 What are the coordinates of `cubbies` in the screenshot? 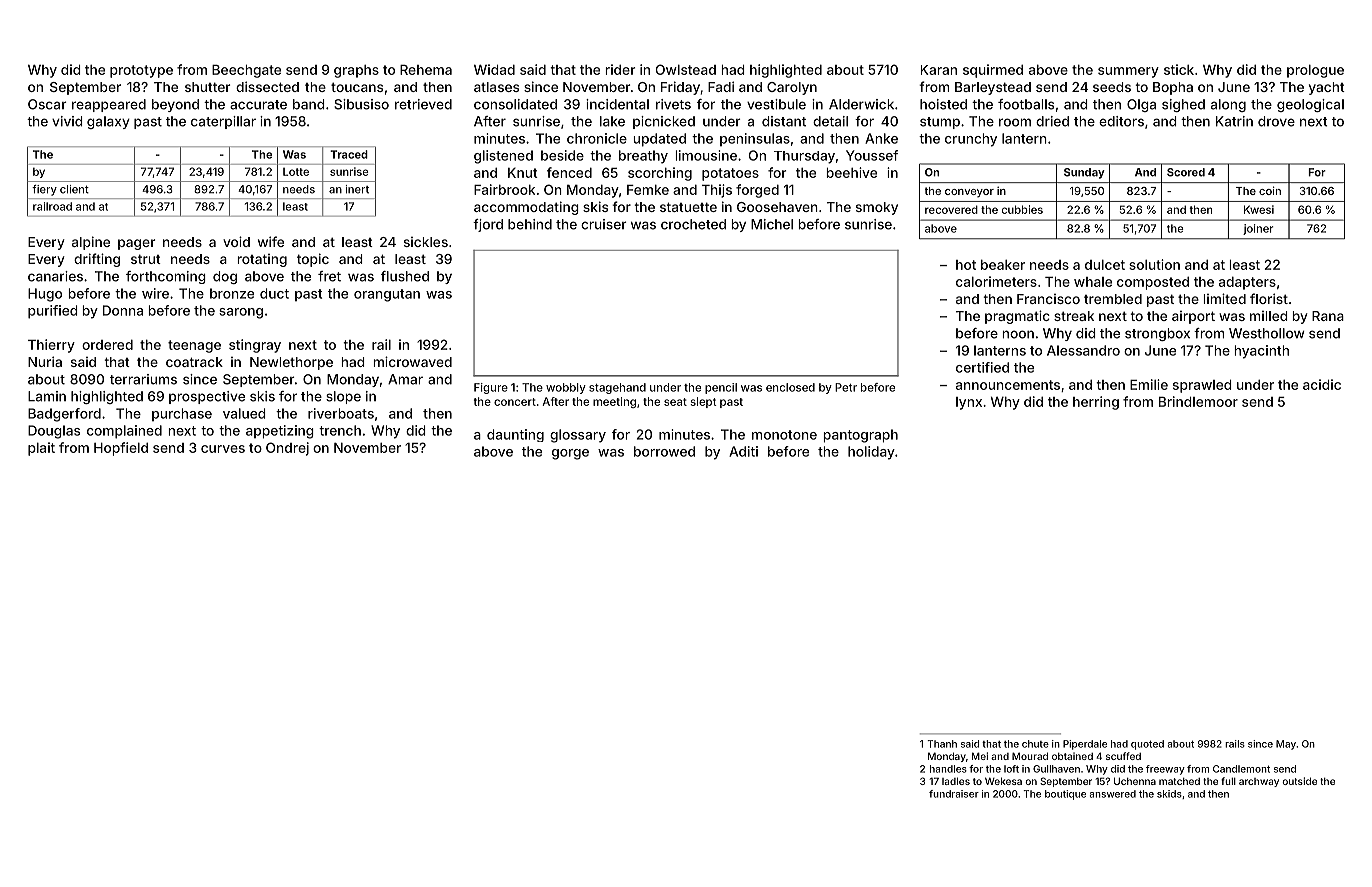 It's located at (1022, 209).
